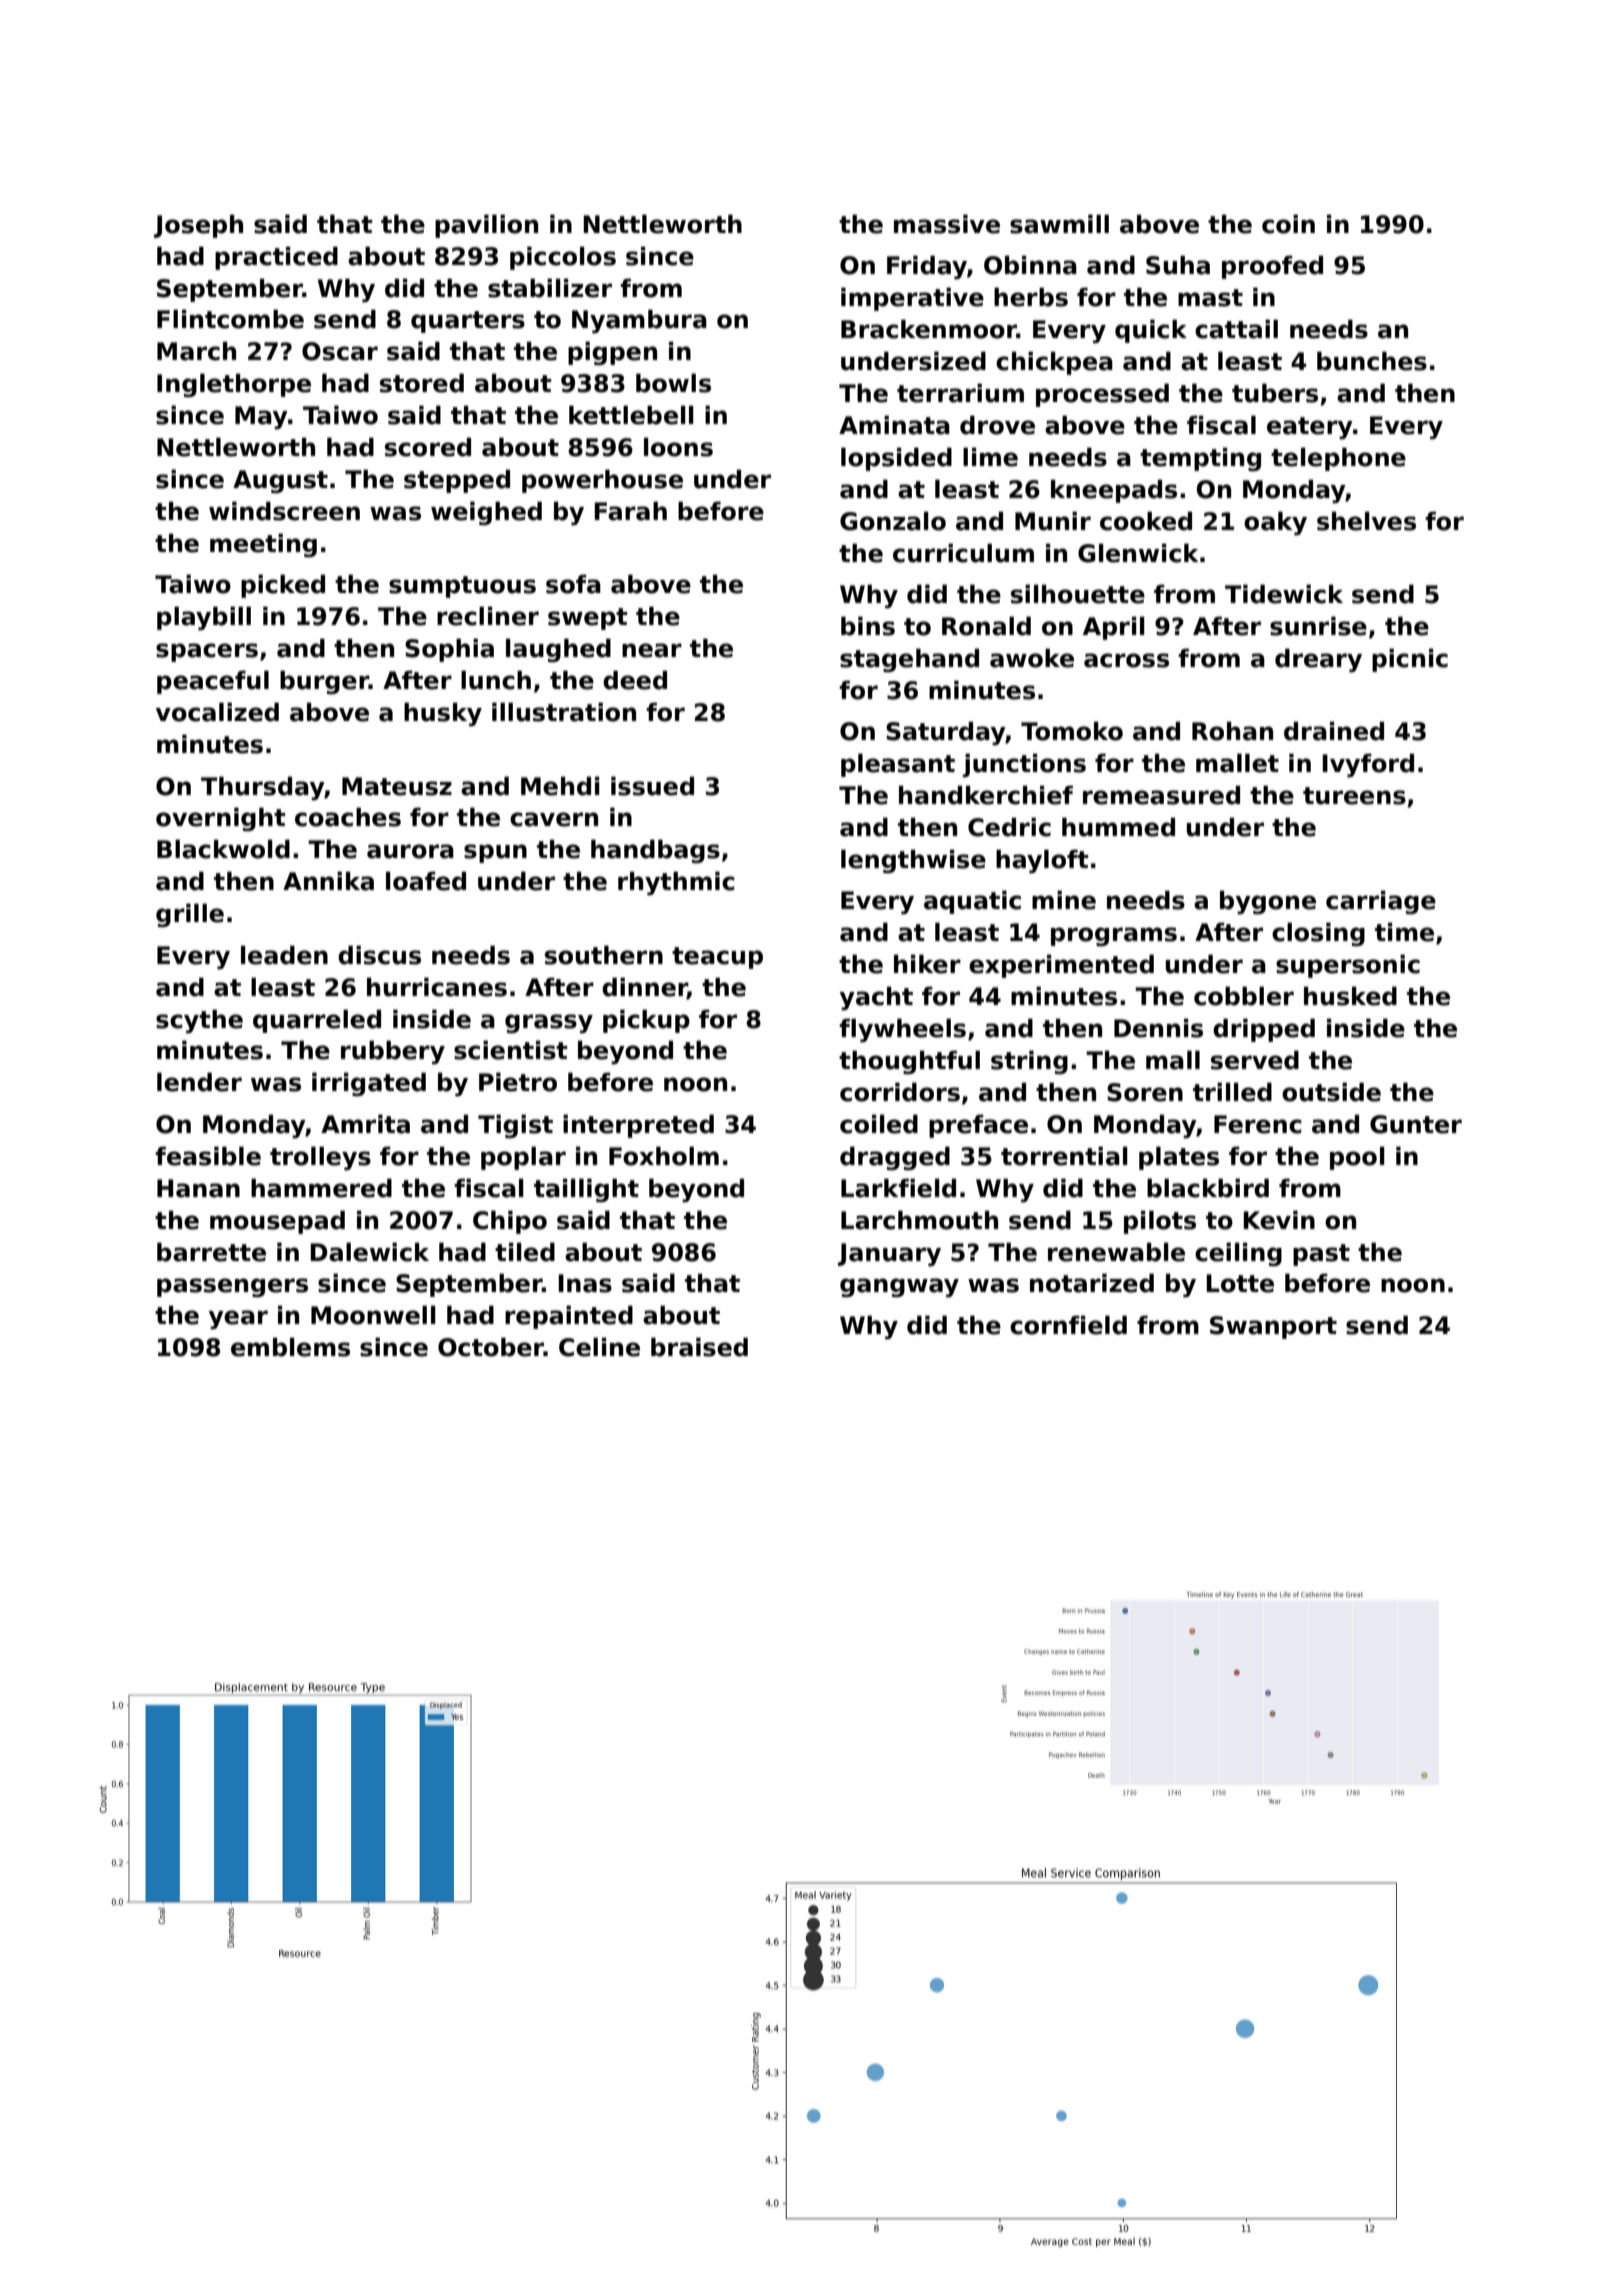 Image resolution: width=1620 pixels, height=2292 pixels. Describe the element at coordinates (1200, 459) in the screenshot. I see `tempting` at that location.
